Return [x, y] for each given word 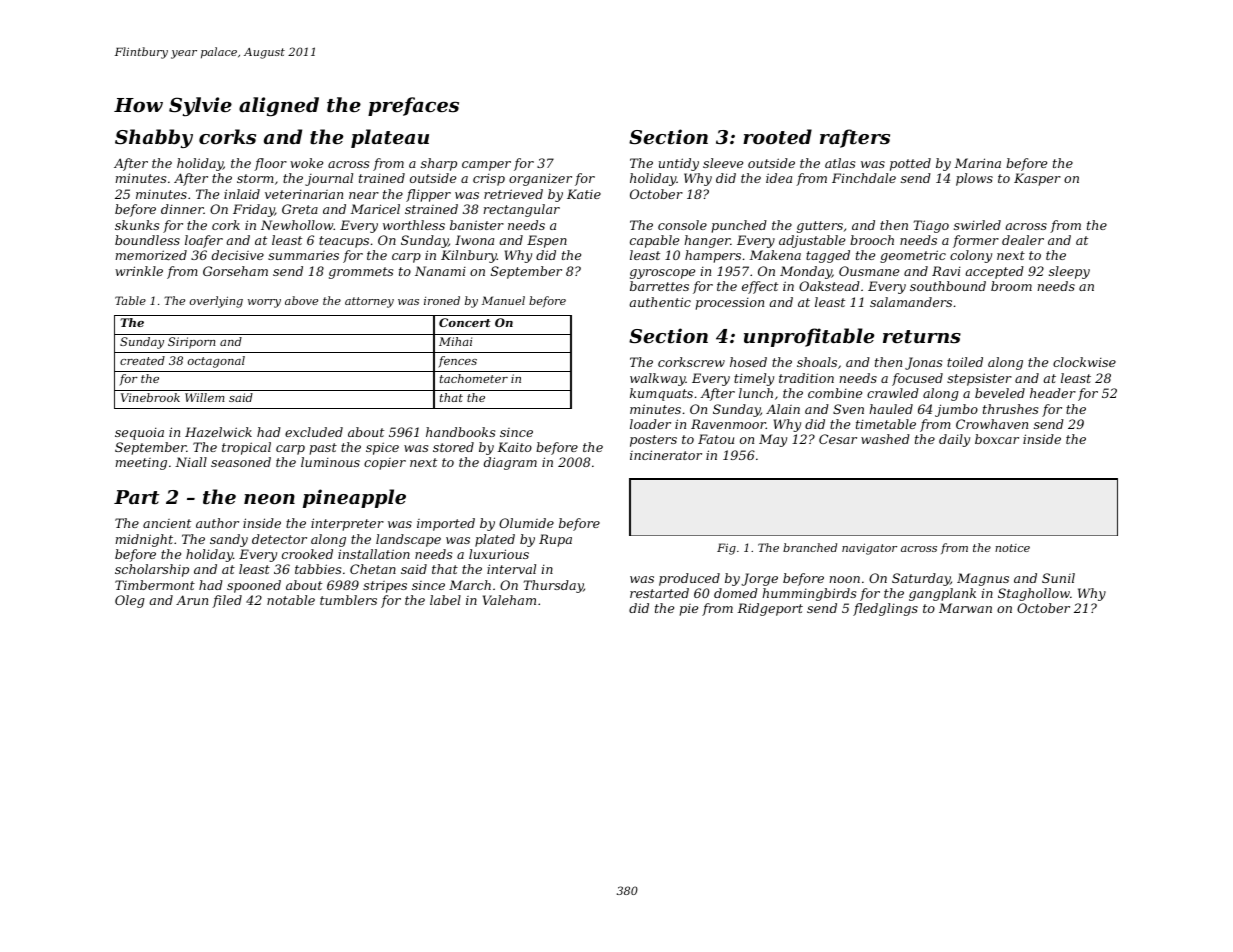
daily [954, 440]
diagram [510, 463]
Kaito [514, 447]
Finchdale [864, 178]
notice [1012, 548]
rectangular [522, 210]
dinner [182, 209]
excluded [314, 432]
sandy [229, 540]
